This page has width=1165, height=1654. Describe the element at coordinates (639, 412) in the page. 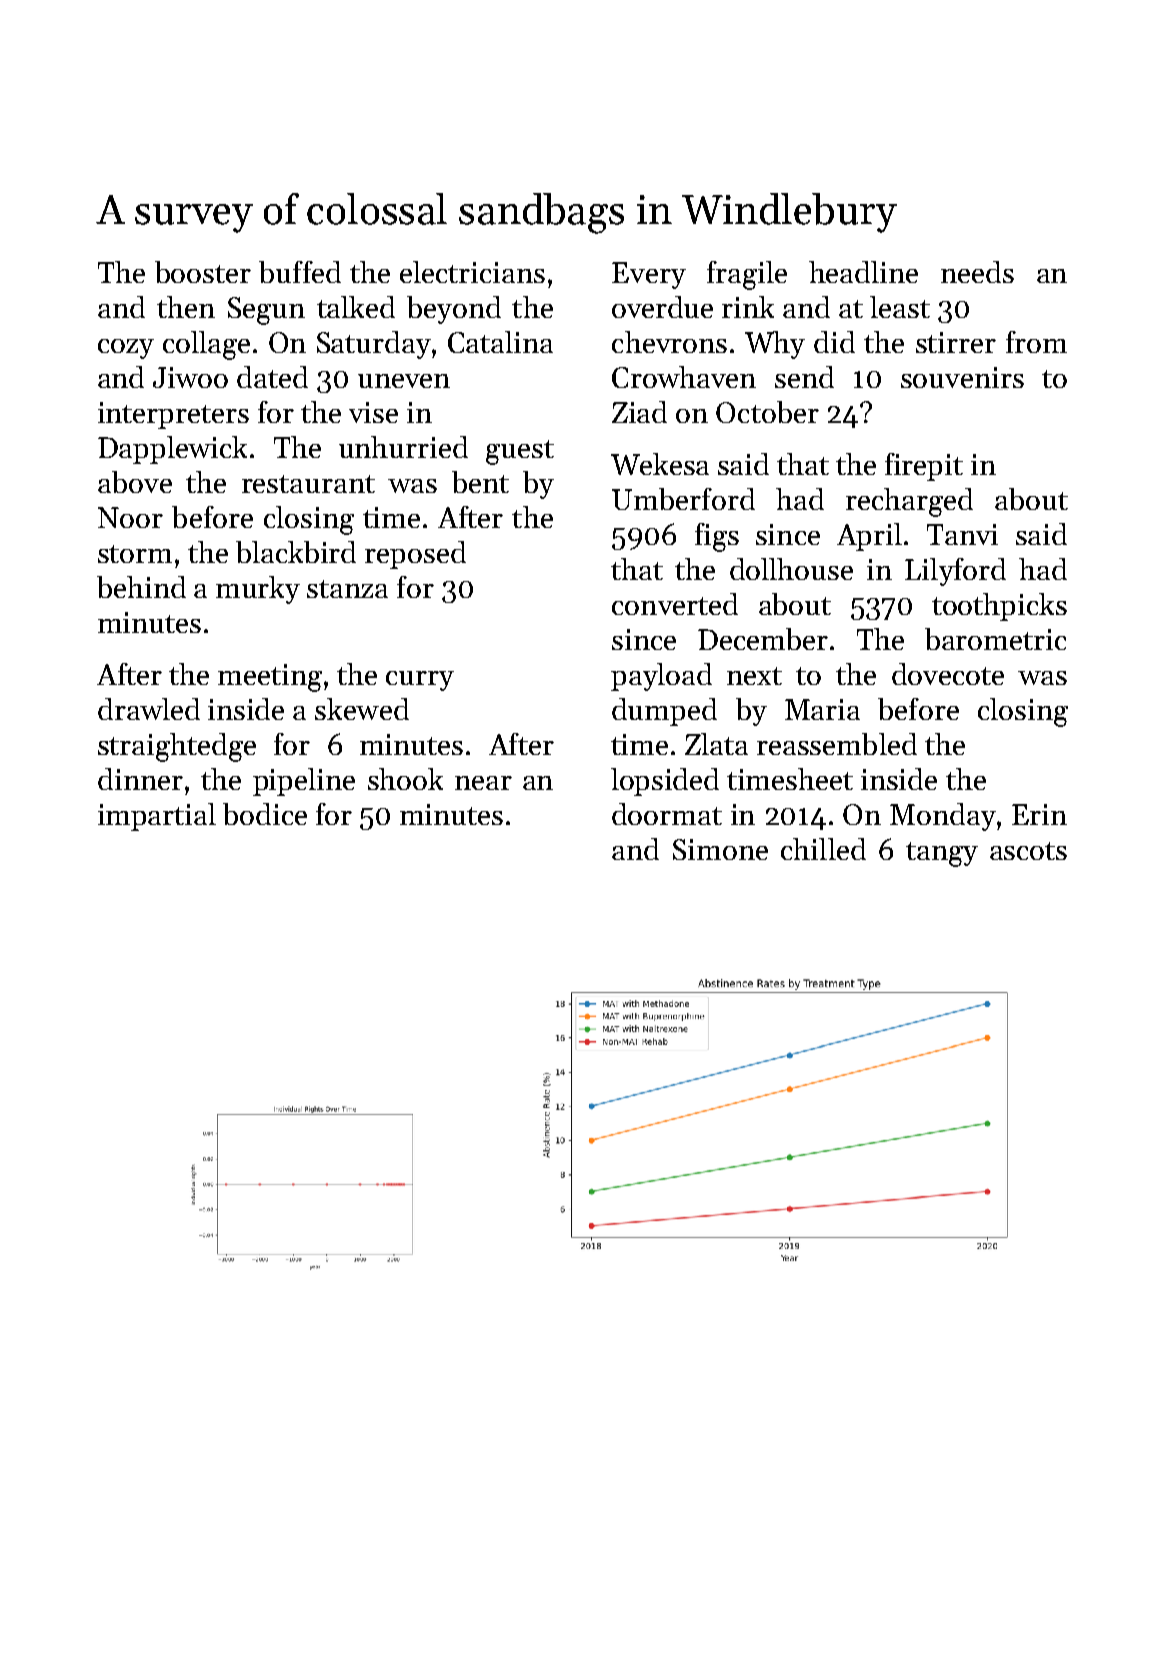

I see `Ziad` at that location.
